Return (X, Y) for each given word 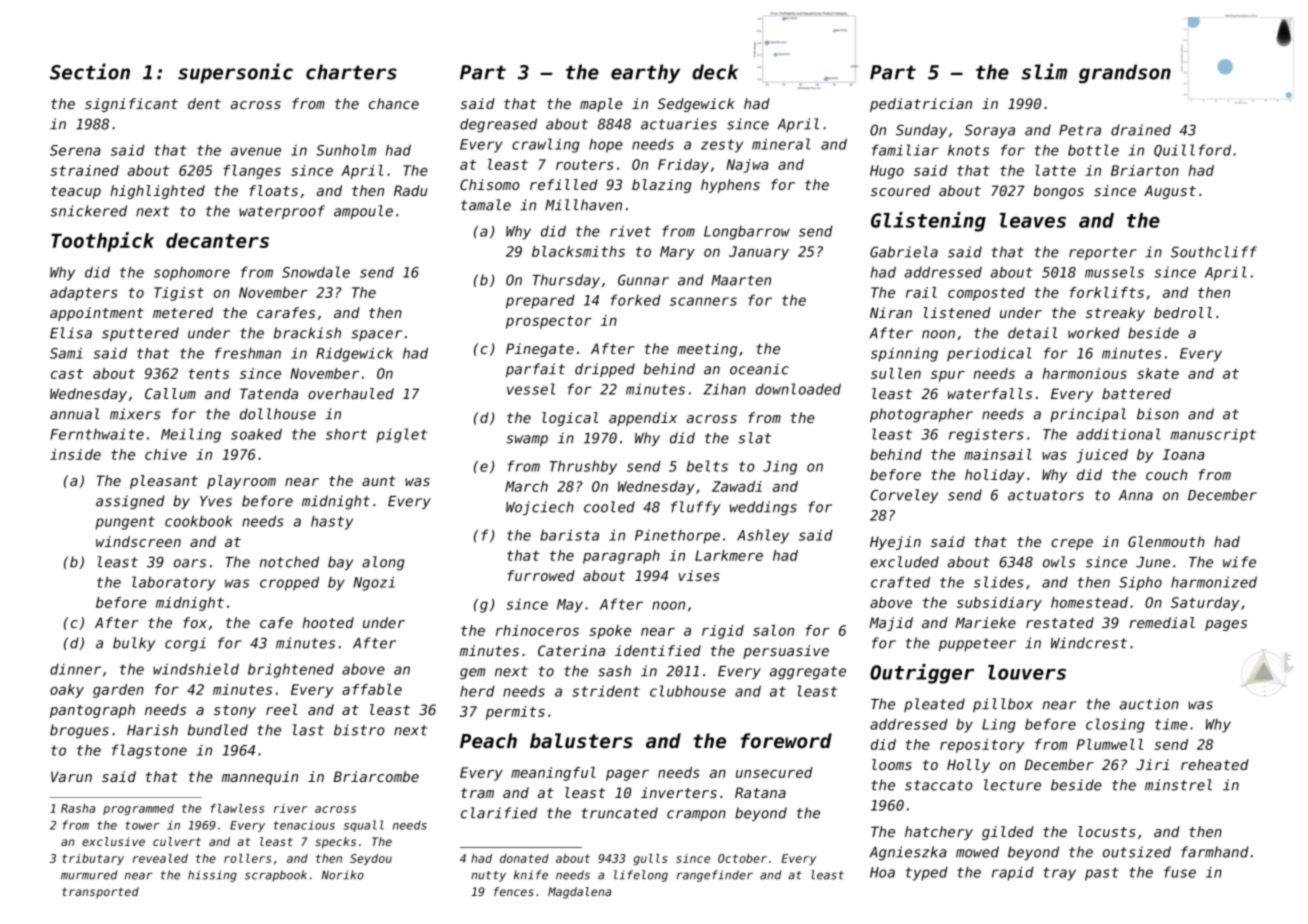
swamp (527, 440)
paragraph (621, 557)
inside (75, 454)
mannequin (259, 778)
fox (195, 622)
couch (1166, 474)
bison (1158, 414)
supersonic (235, 73)
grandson (1125, 73)
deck (715, 72)
